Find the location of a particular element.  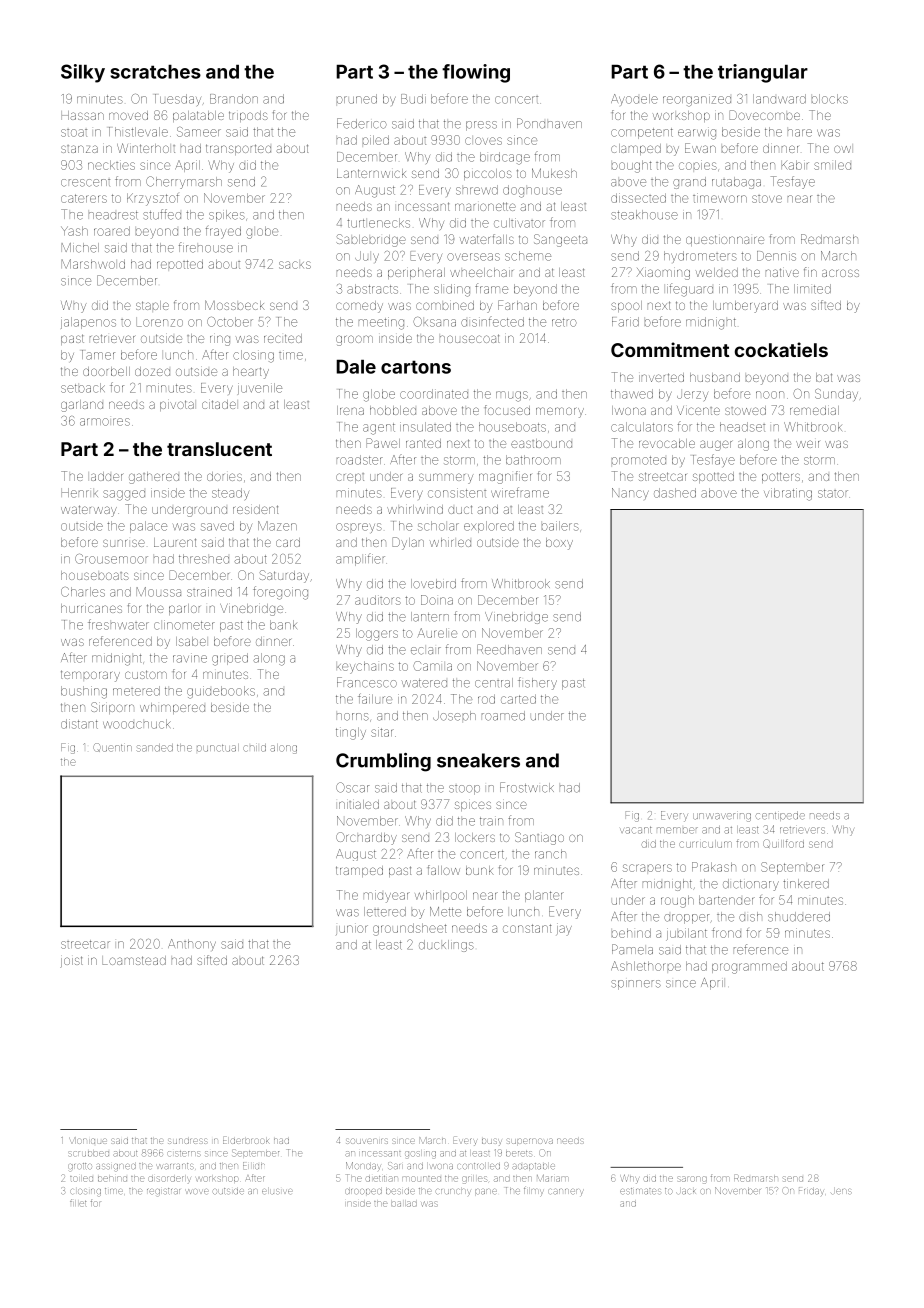

vibrating is located at coordinates (788, 494).
